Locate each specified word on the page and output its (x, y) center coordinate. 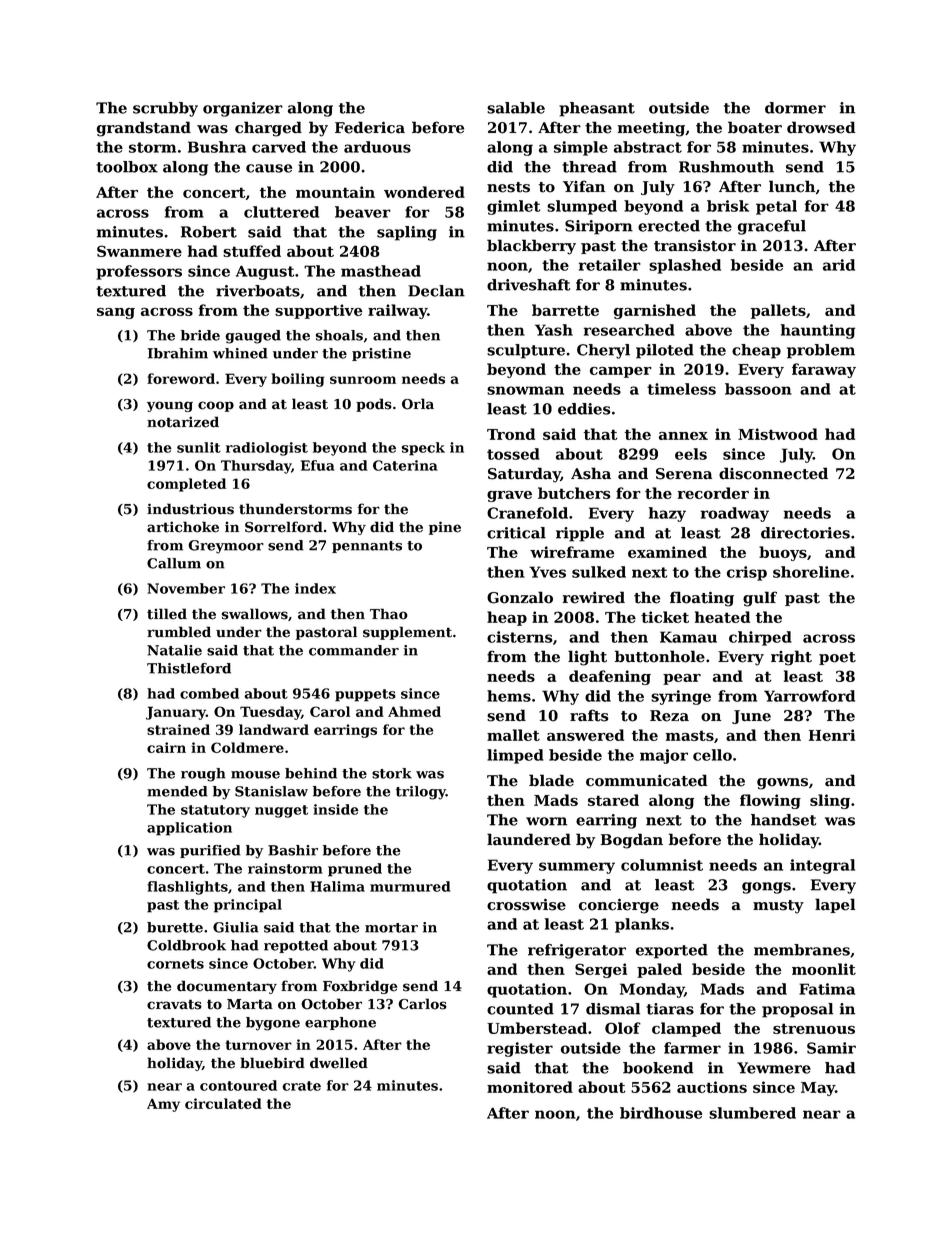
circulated (223, 1103)
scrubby (165, 109)
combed (209, 693)
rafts (589, 715)
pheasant (597, 109)
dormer (795, 108)
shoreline (811, 572)
